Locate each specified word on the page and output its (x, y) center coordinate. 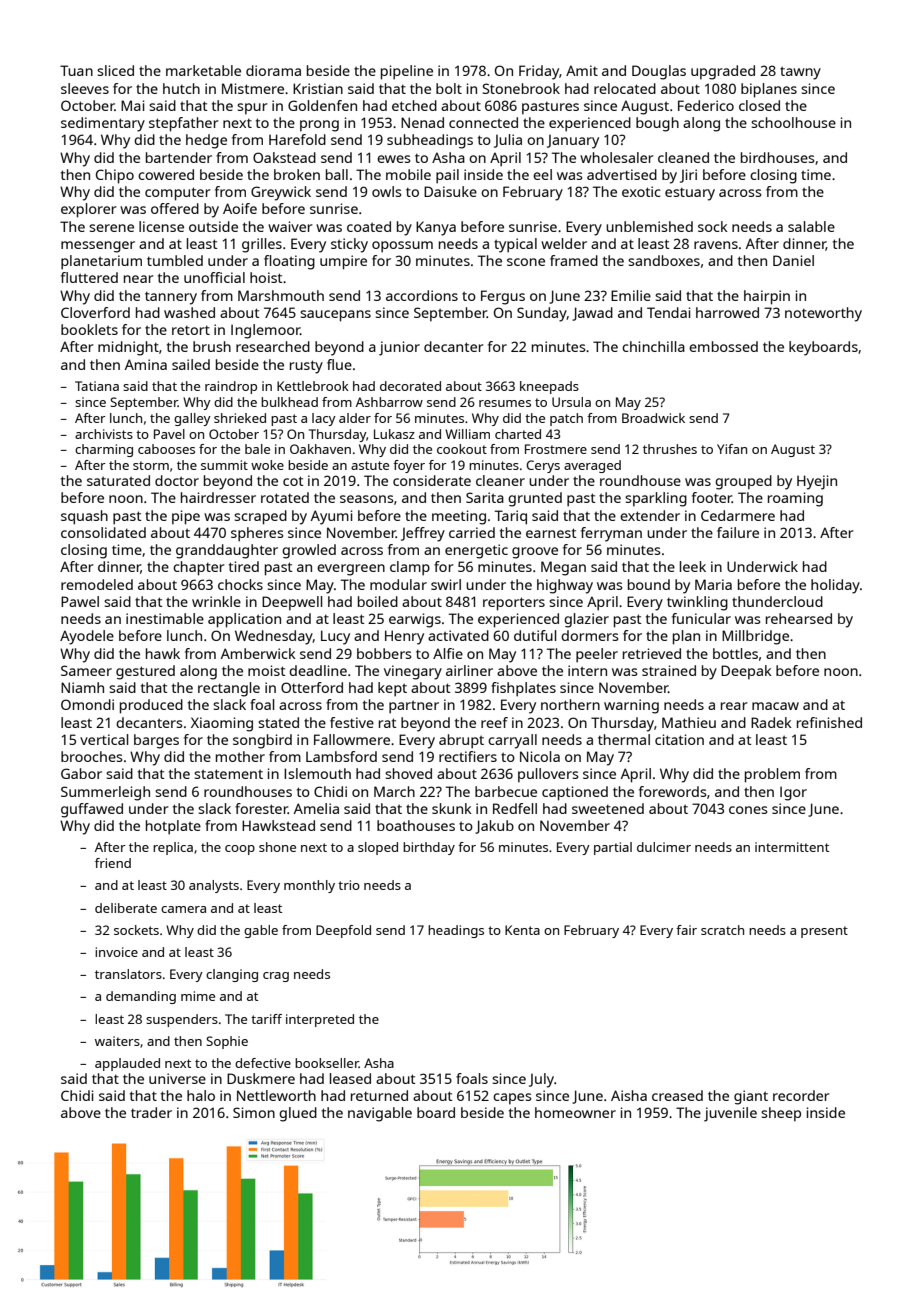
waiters (117, 1041)
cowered (166, 174)
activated (458, 635)
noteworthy (823, 314)
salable (811, 226)
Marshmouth (281, 295)
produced (151, 706)
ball (337, 174)
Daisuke (450, 191)
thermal (624, 739)
